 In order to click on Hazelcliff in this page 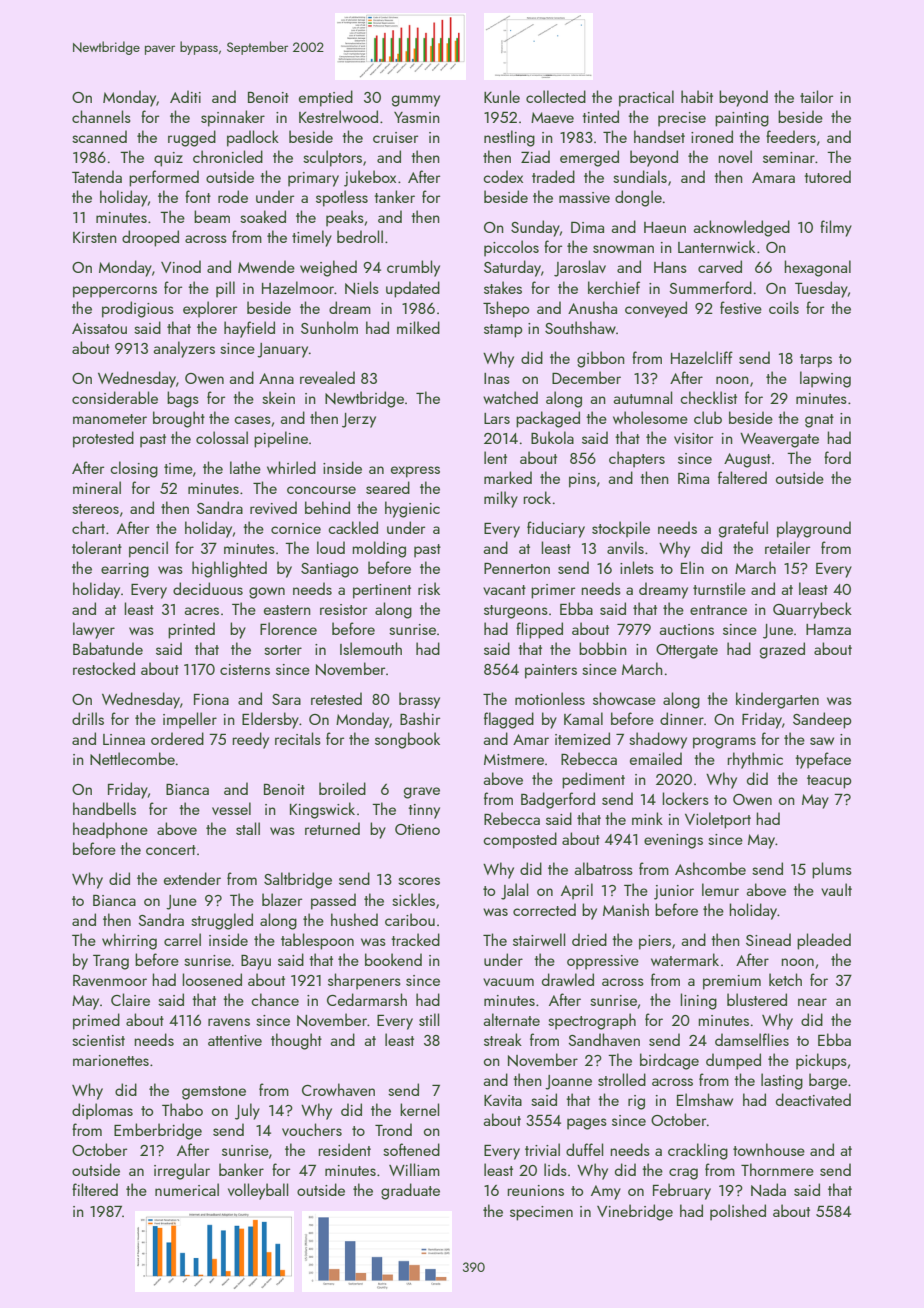, I will do `click(702, 357)`.
